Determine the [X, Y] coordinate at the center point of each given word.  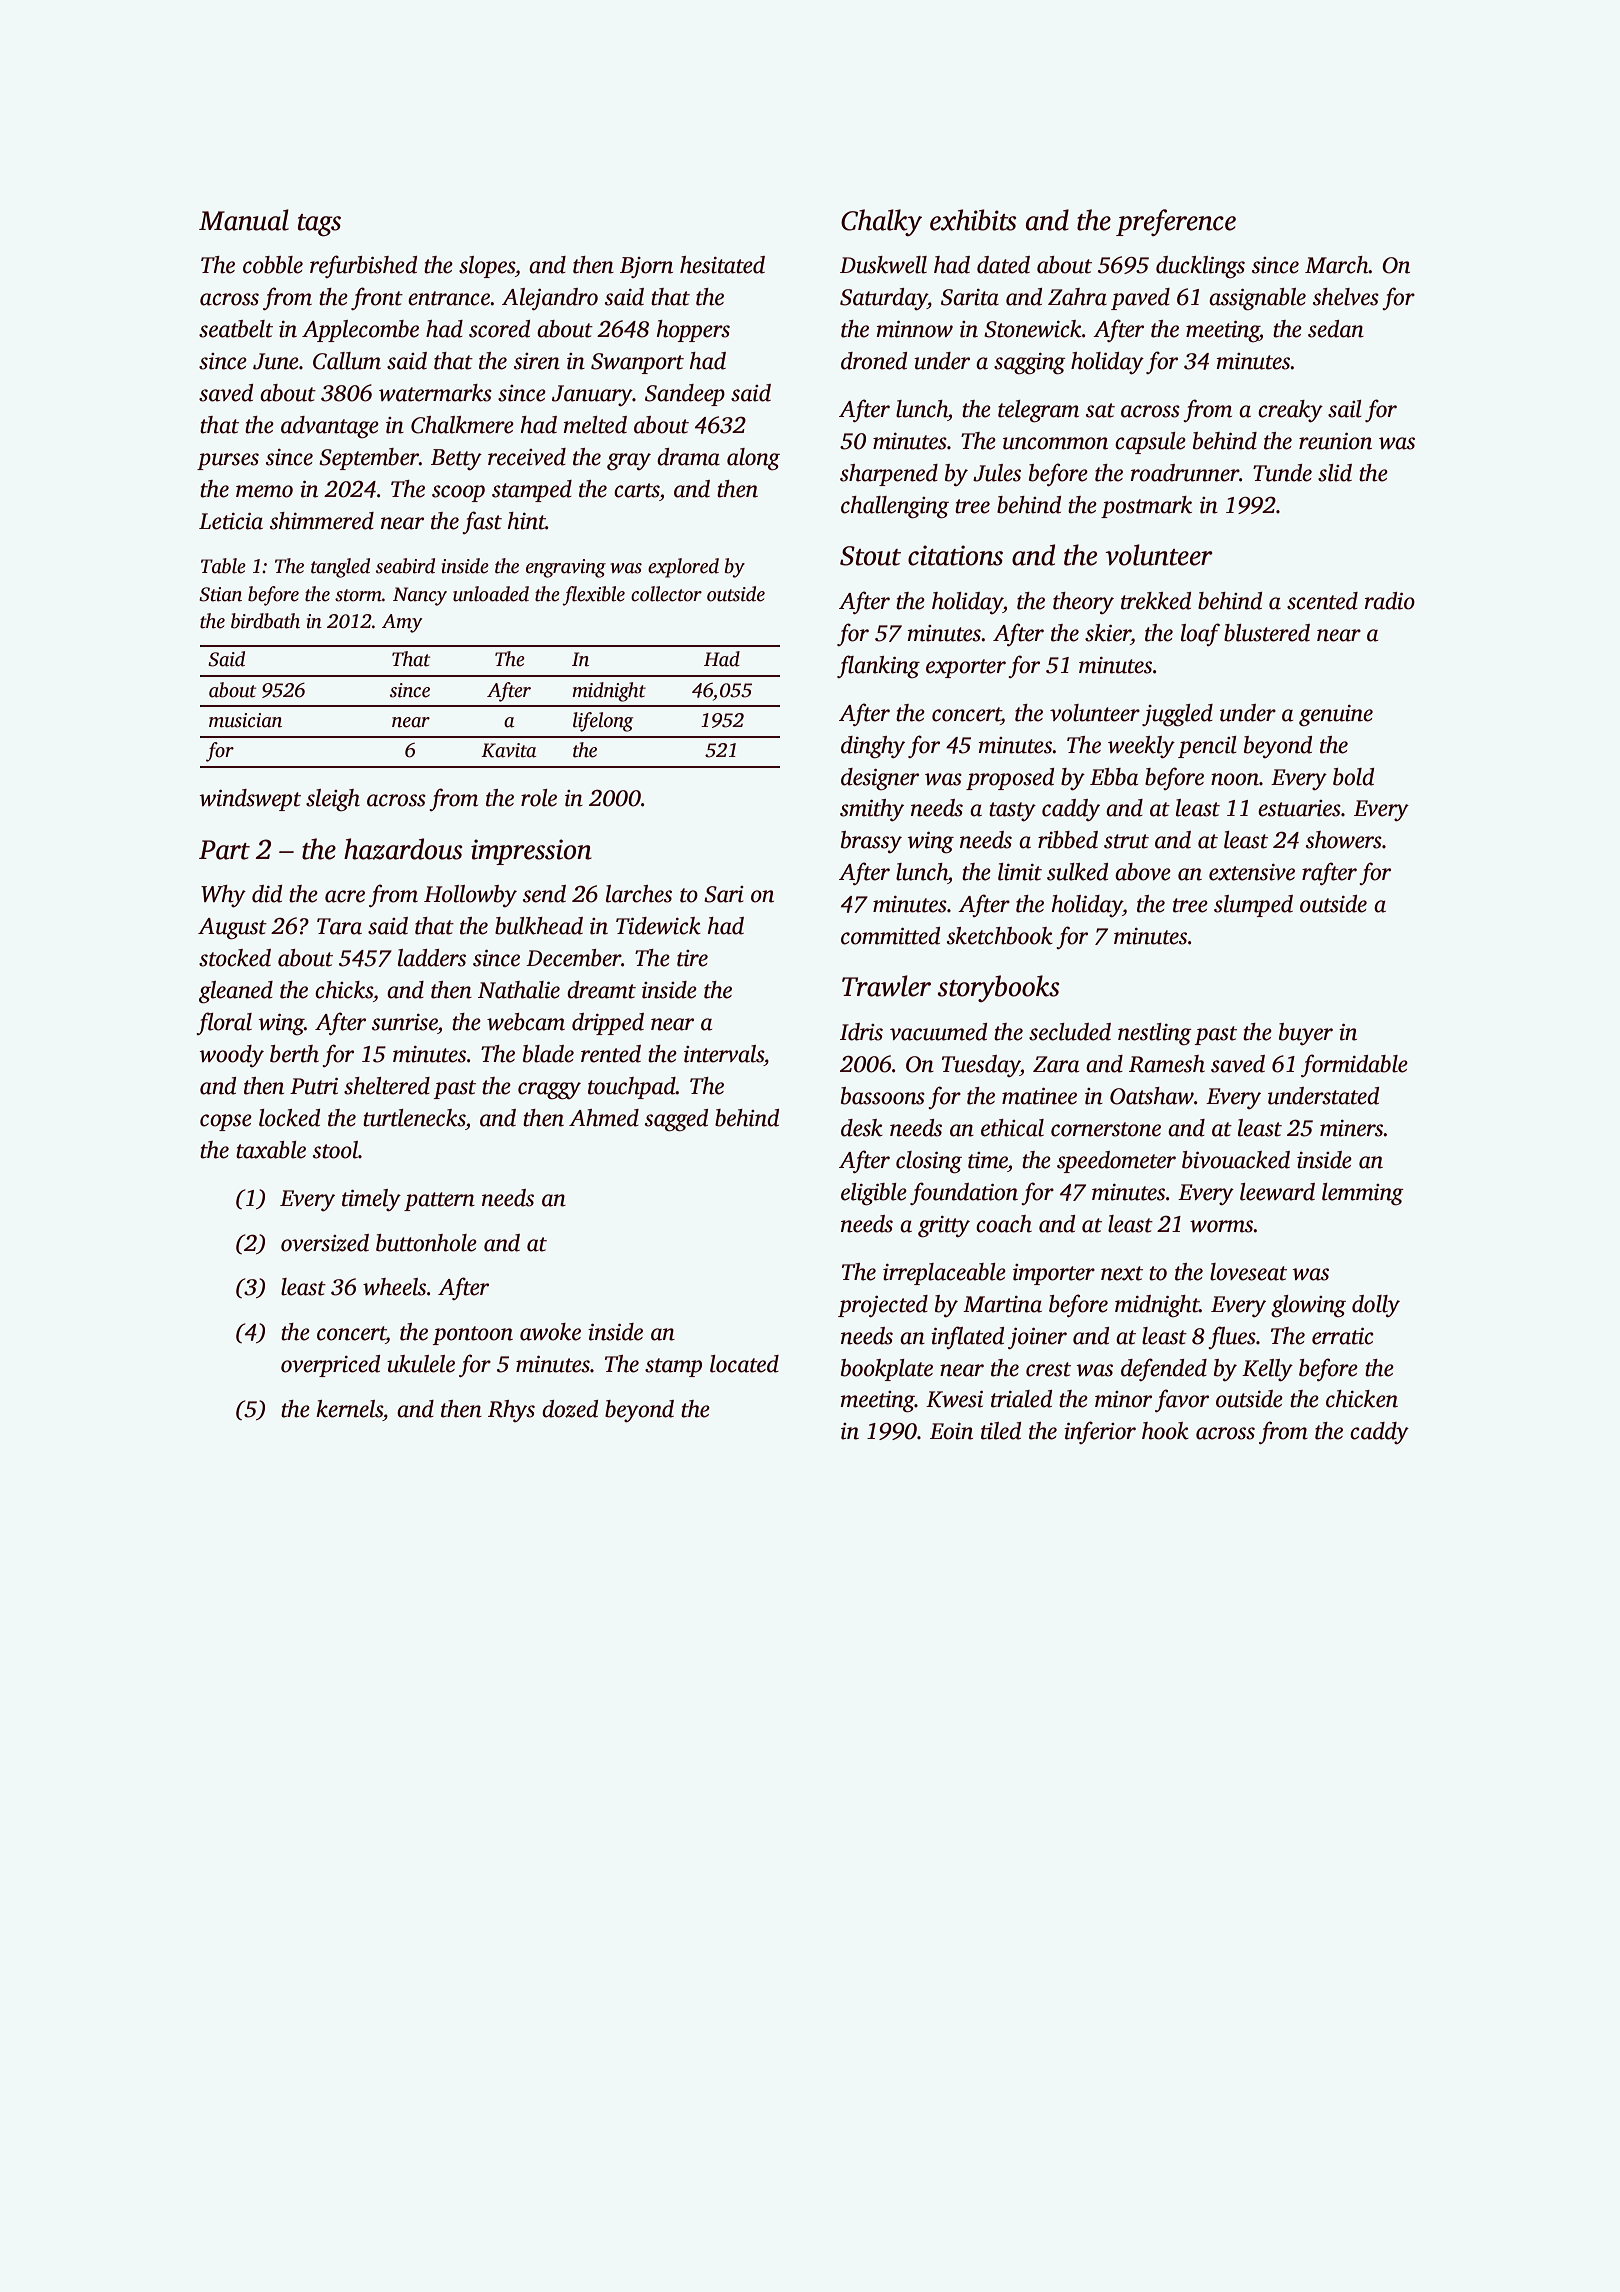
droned [874, 361]
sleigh [333, 800]
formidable [1354, 1065]
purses [228, 461]
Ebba [1114, 777]
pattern [439, 1201]
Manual [244, 220]
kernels [349, 1409]
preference [1176, 222]
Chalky [881, 222]
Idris [861, 1032]
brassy [871, 842]
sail [1345, 409]
